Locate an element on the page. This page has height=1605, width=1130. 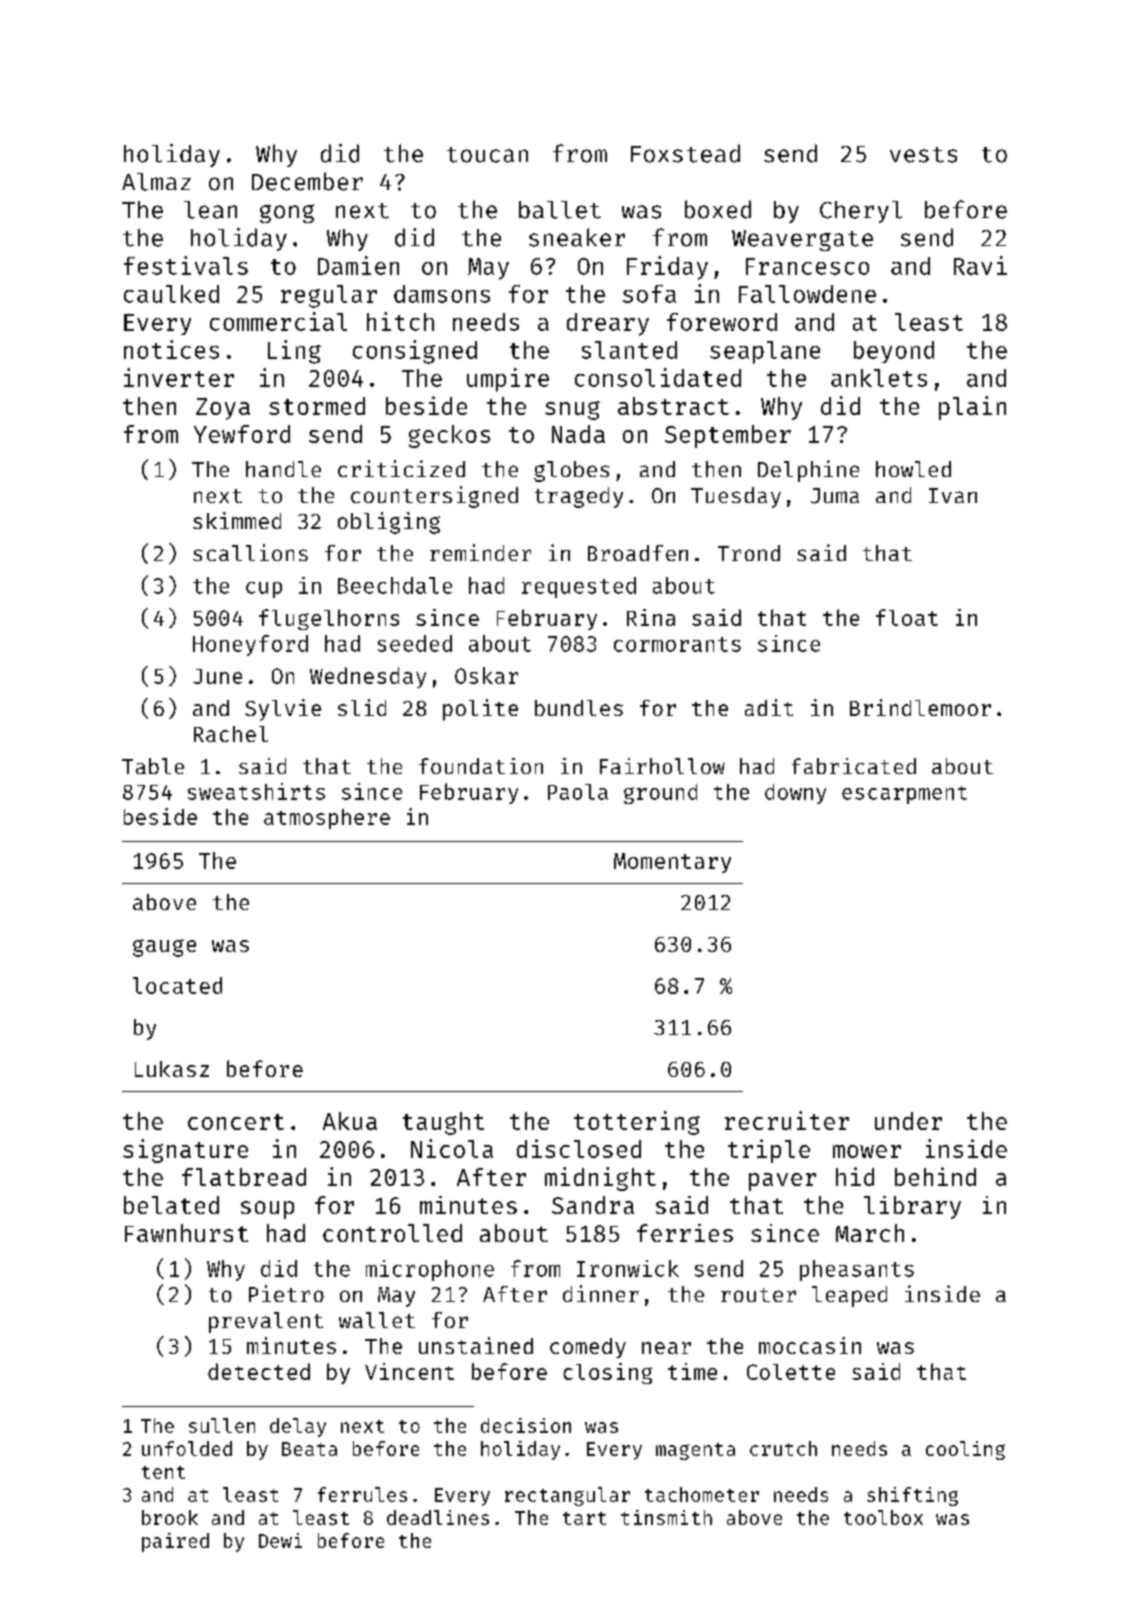
hid is located at coordinates (855, 1176).
